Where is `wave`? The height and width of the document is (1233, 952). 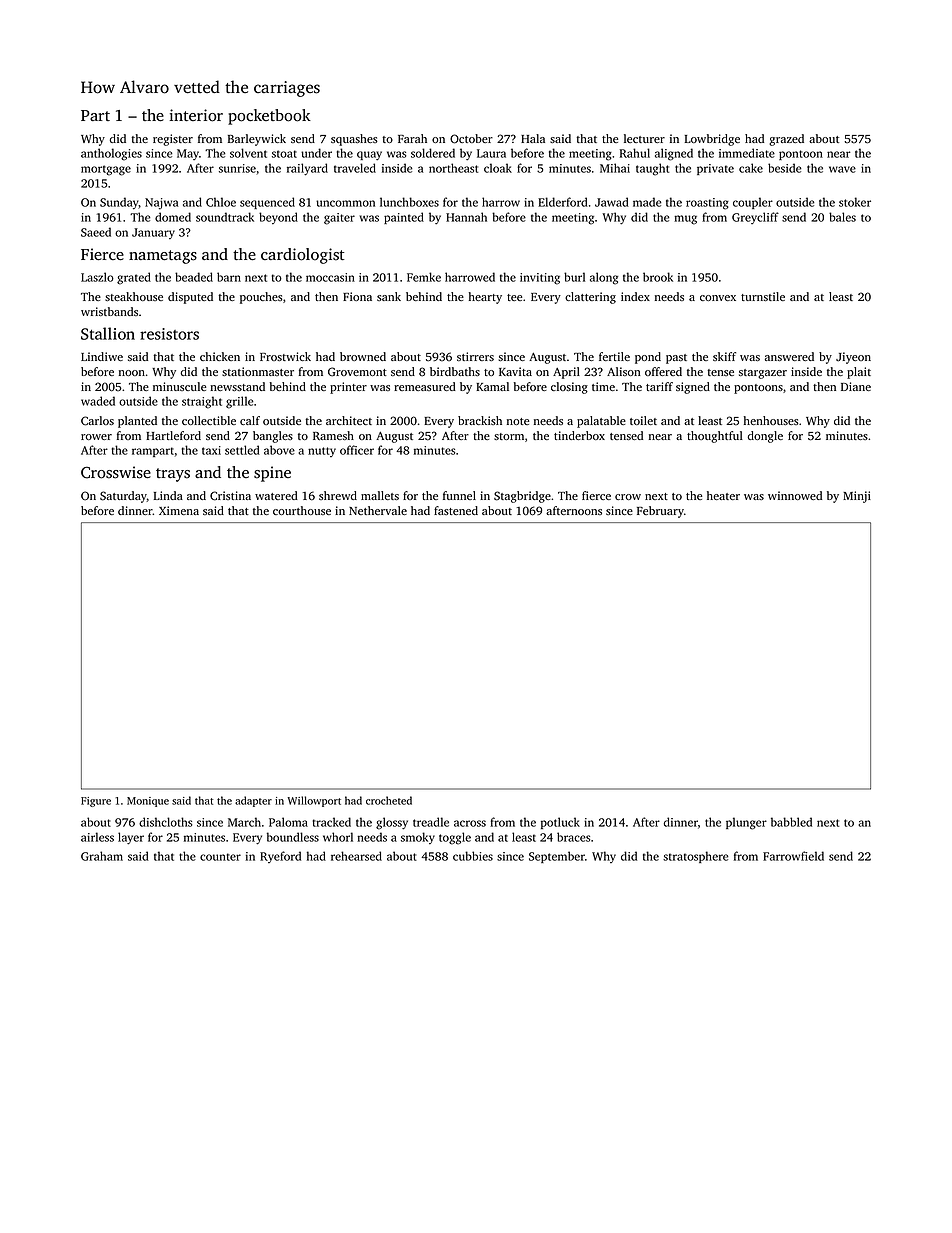 wave is located at coordinates (842, 169).
